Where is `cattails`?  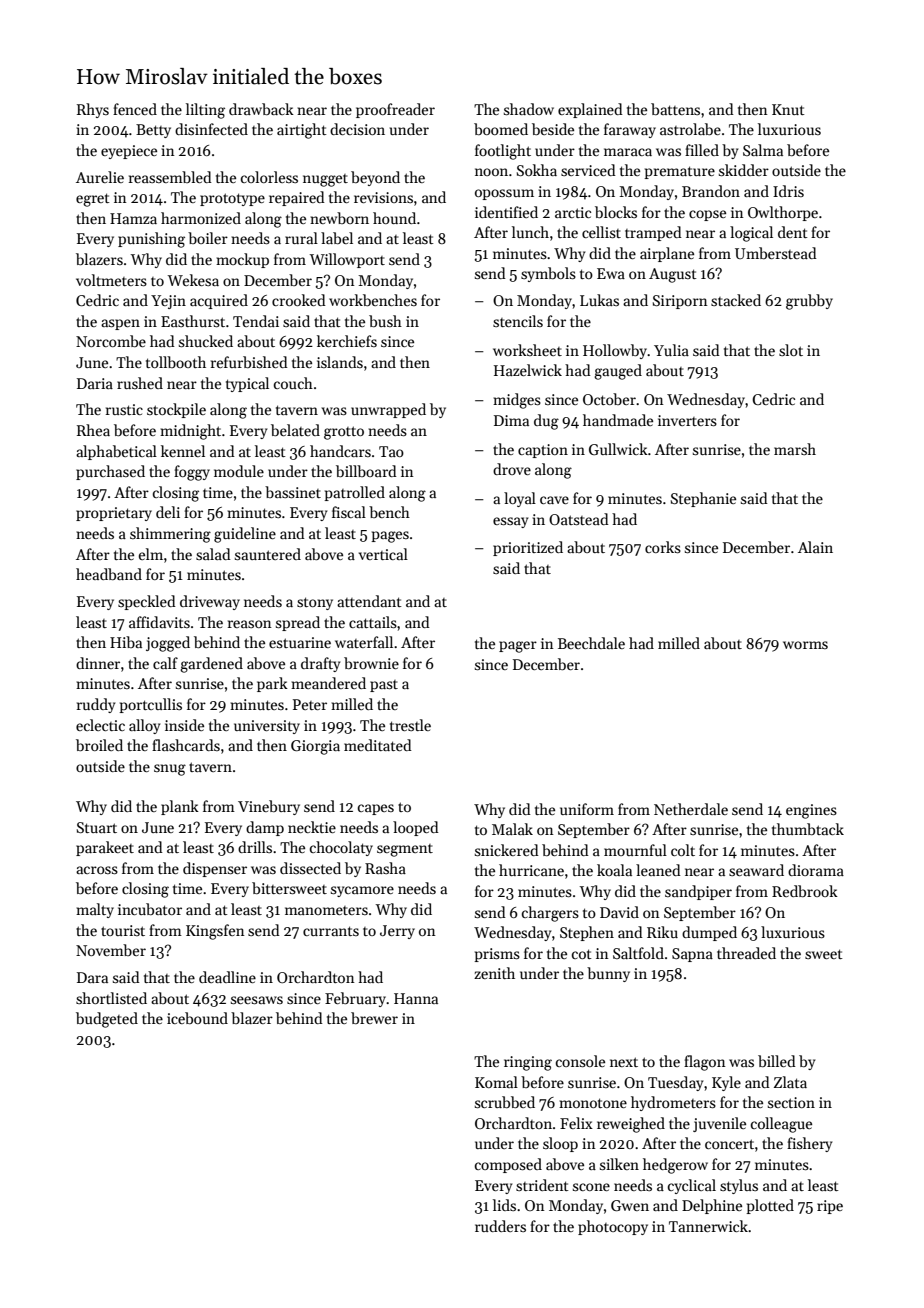 cattails is located at coordinates (373, 622).
